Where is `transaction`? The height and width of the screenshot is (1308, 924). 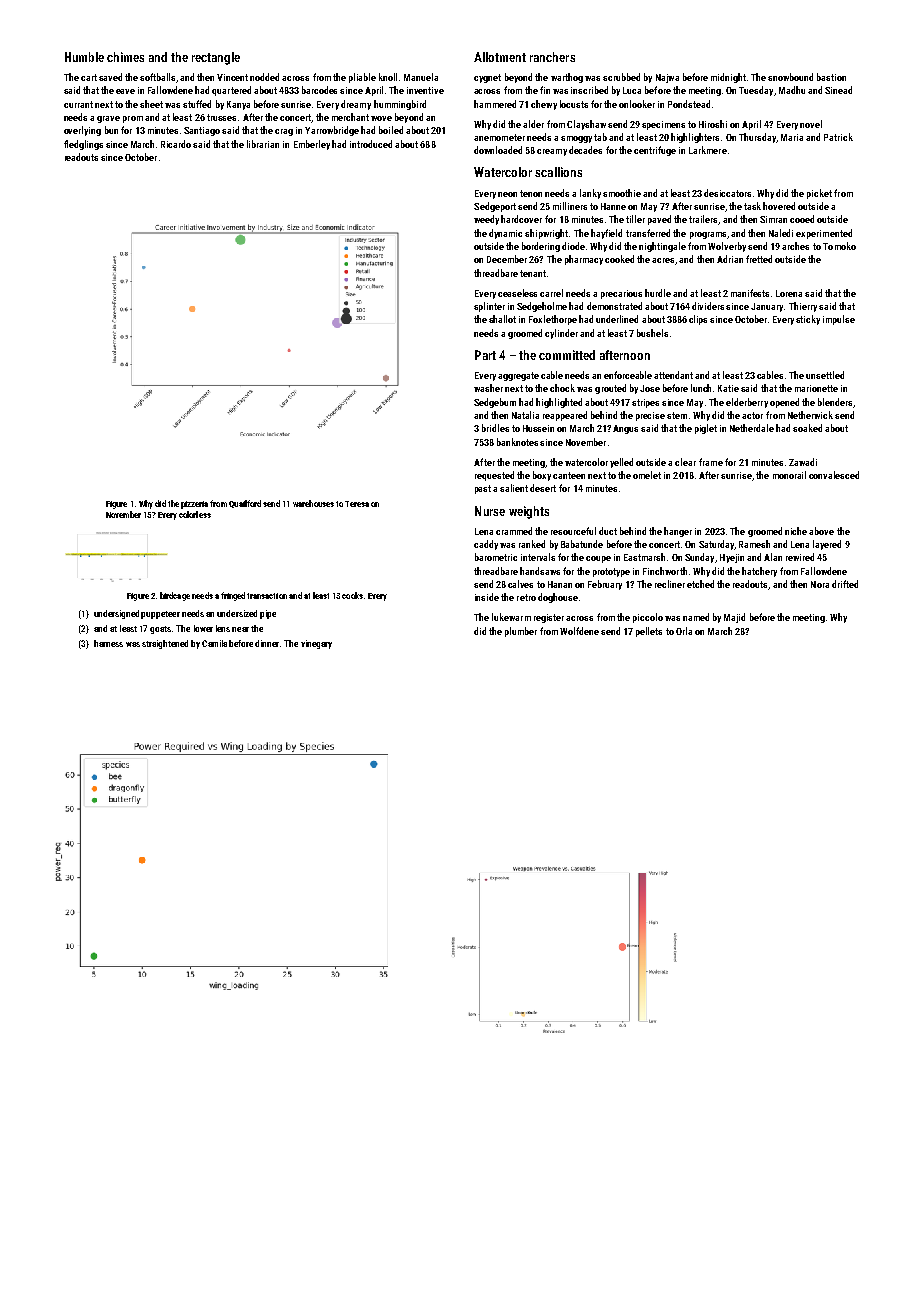
transaction is located at coordinates (267, 596).
